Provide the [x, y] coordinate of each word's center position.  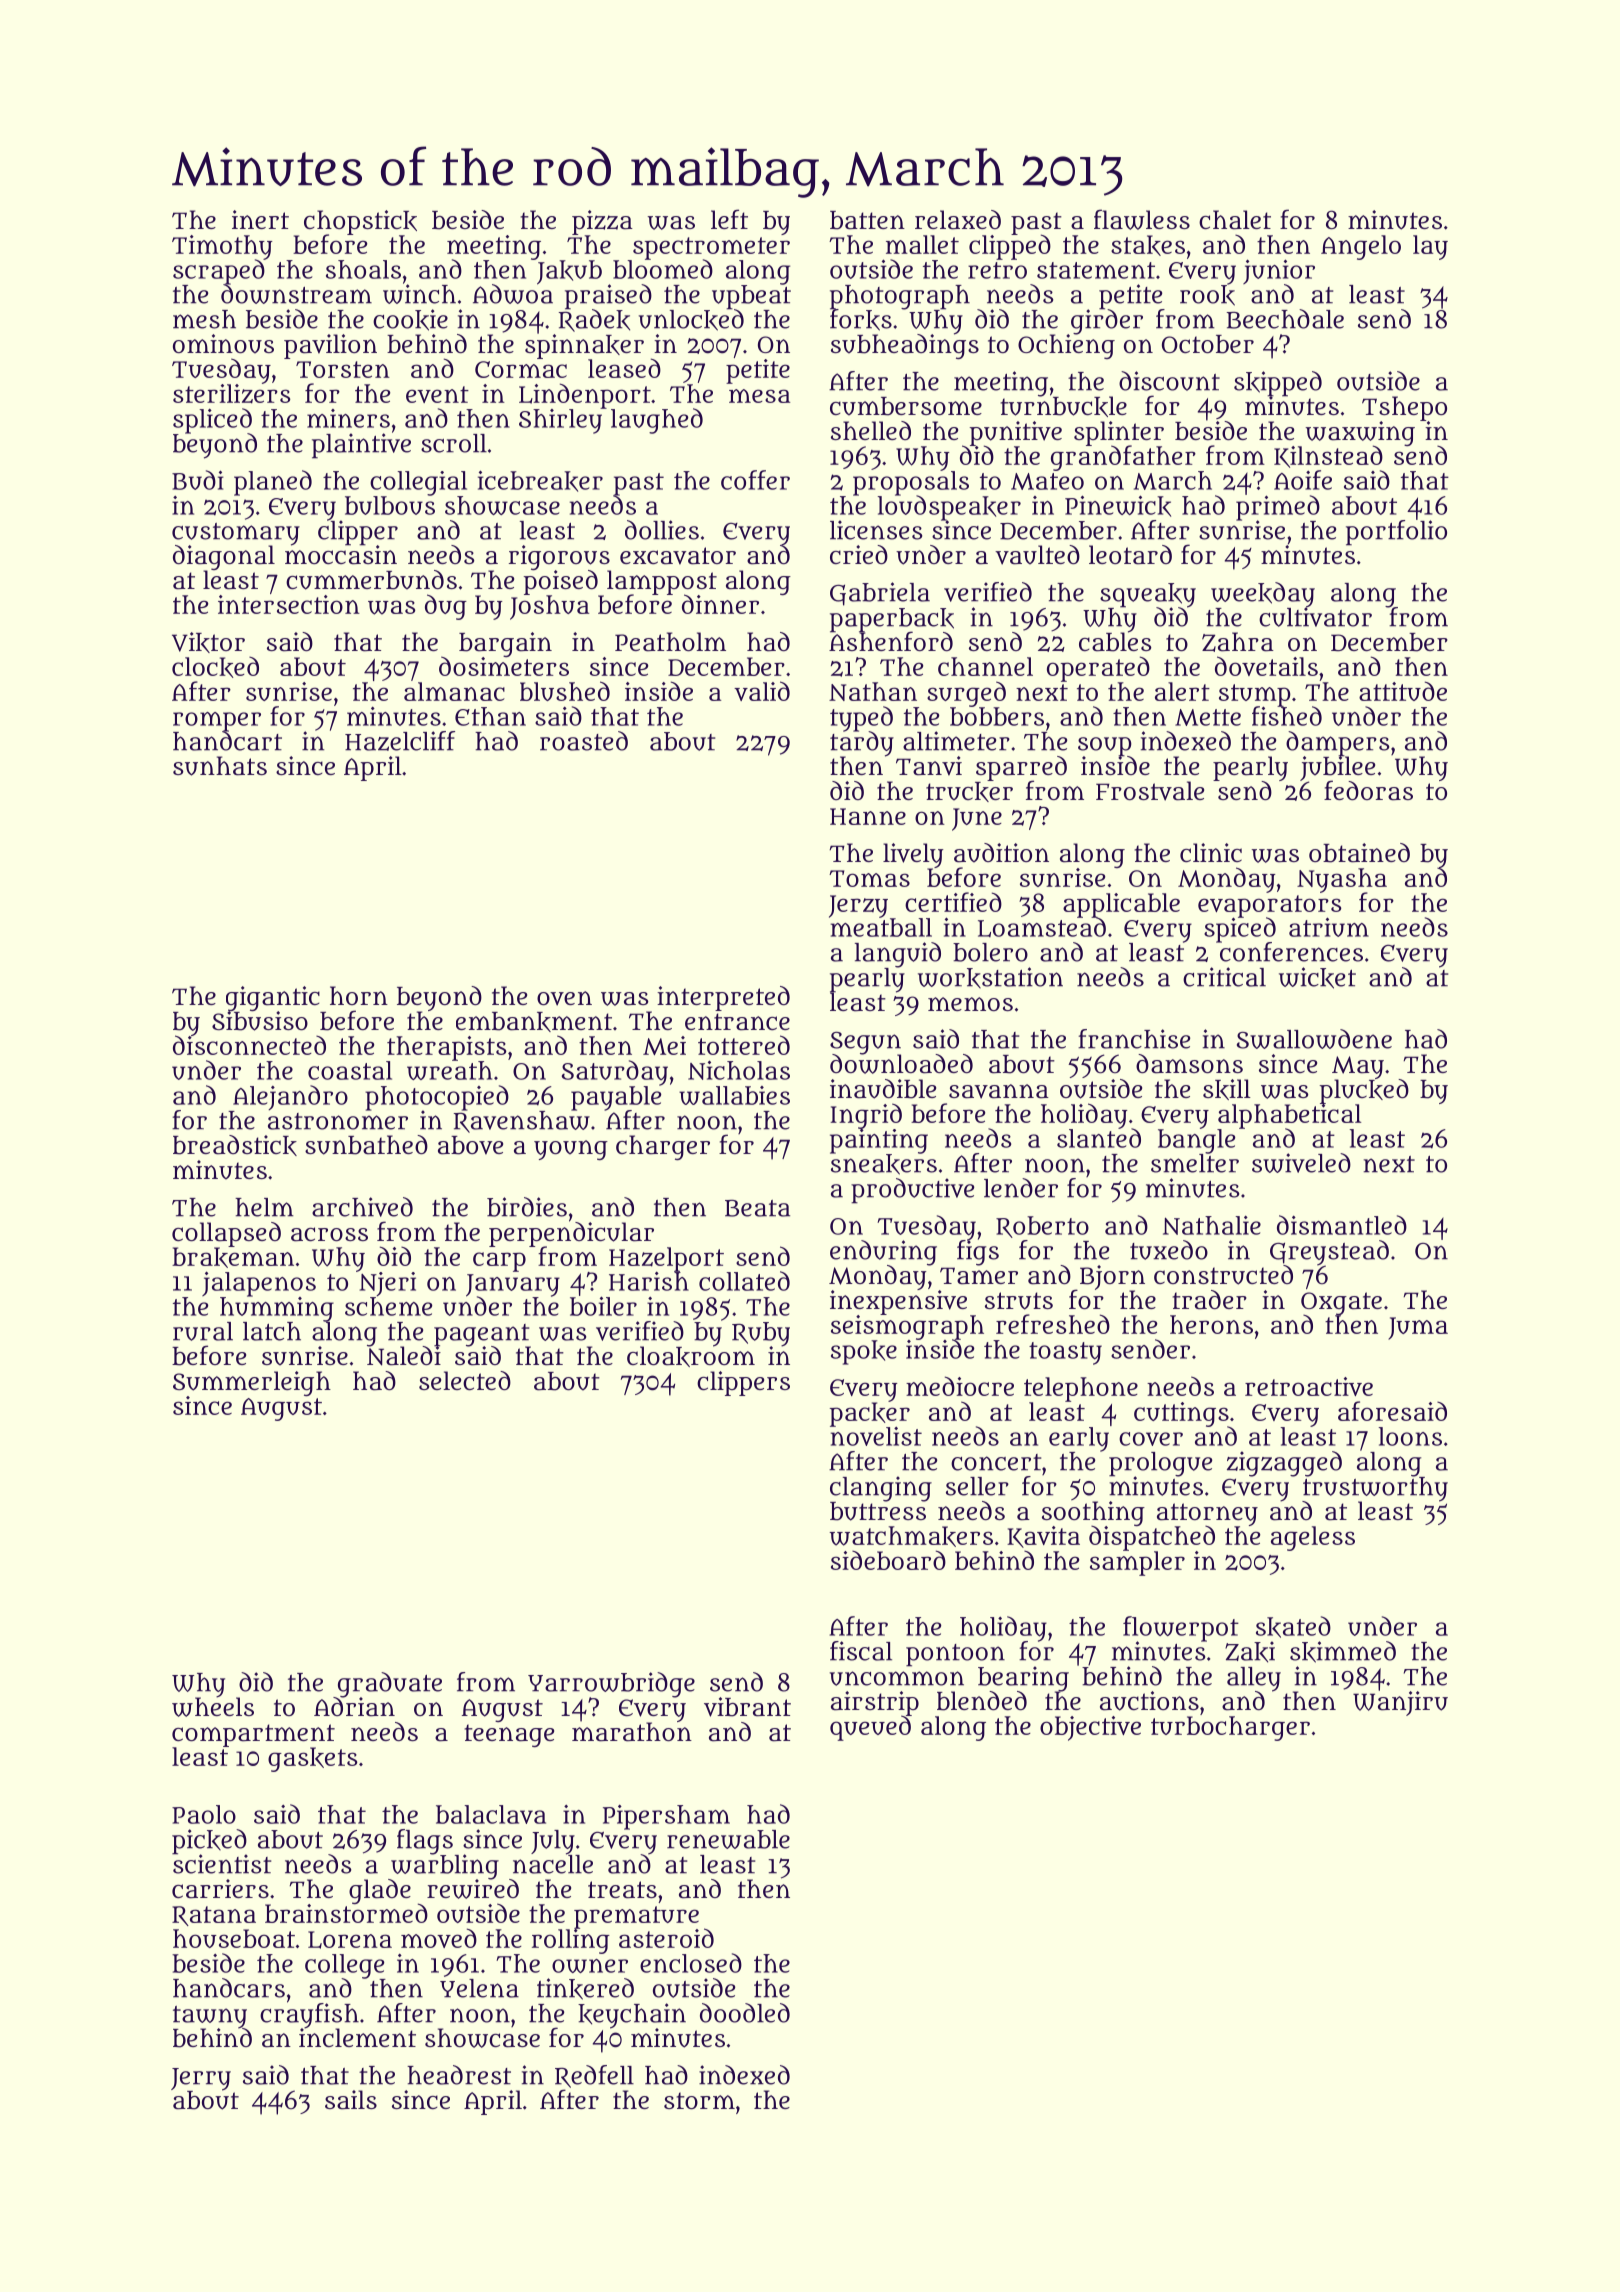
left [729, 219]
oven [564, 998]
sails [351, 2100]
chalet [1235, 220]
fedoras [1368, 790]
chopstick [360, 222]
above [470, 1145]
